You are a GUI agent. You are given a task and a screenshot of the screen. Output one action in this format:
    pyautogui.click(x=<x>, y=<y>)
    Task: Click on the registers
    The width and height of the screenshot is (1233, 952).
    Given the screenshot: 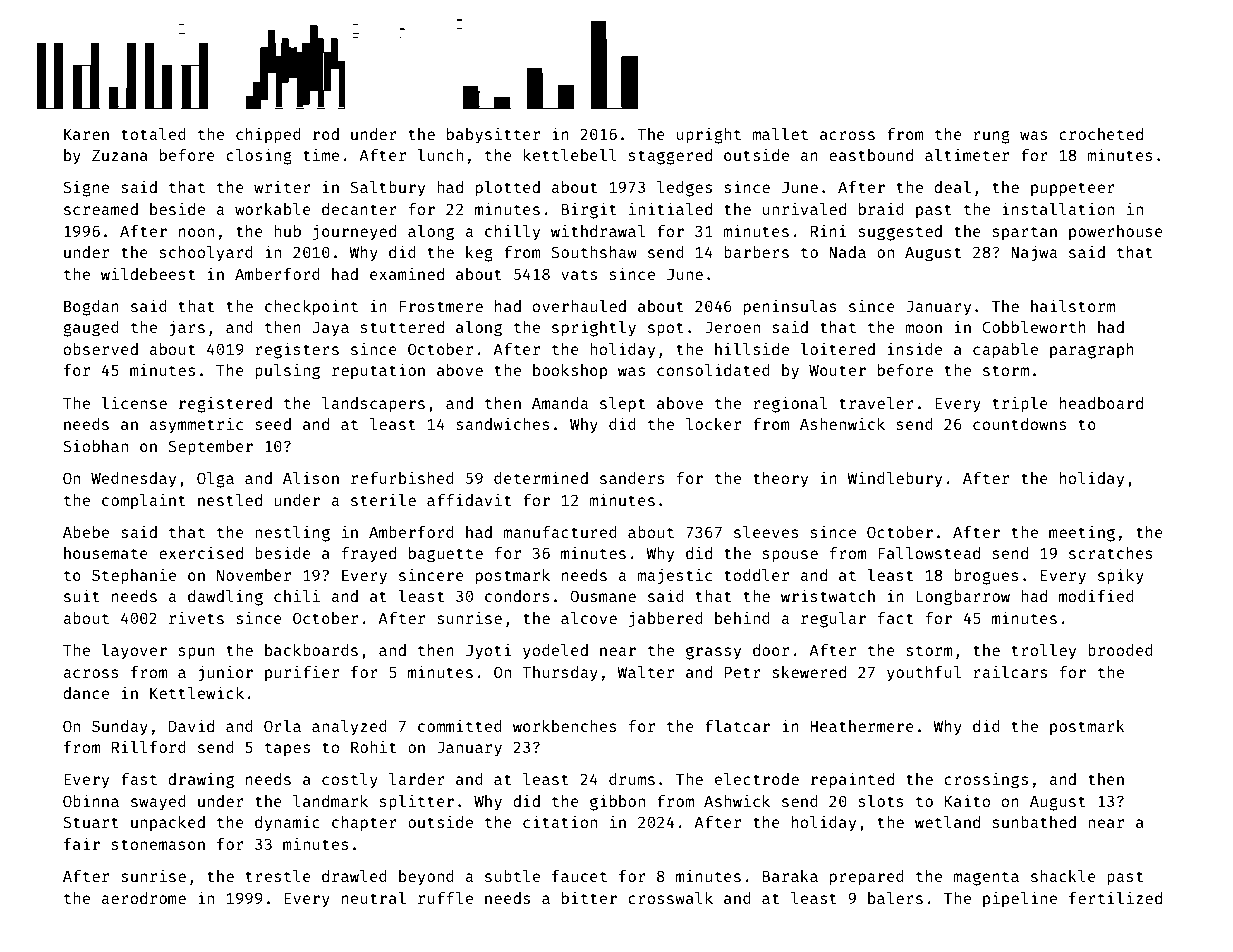 What is the action you would take?
    pyautogui.click(x=297, y=350)
